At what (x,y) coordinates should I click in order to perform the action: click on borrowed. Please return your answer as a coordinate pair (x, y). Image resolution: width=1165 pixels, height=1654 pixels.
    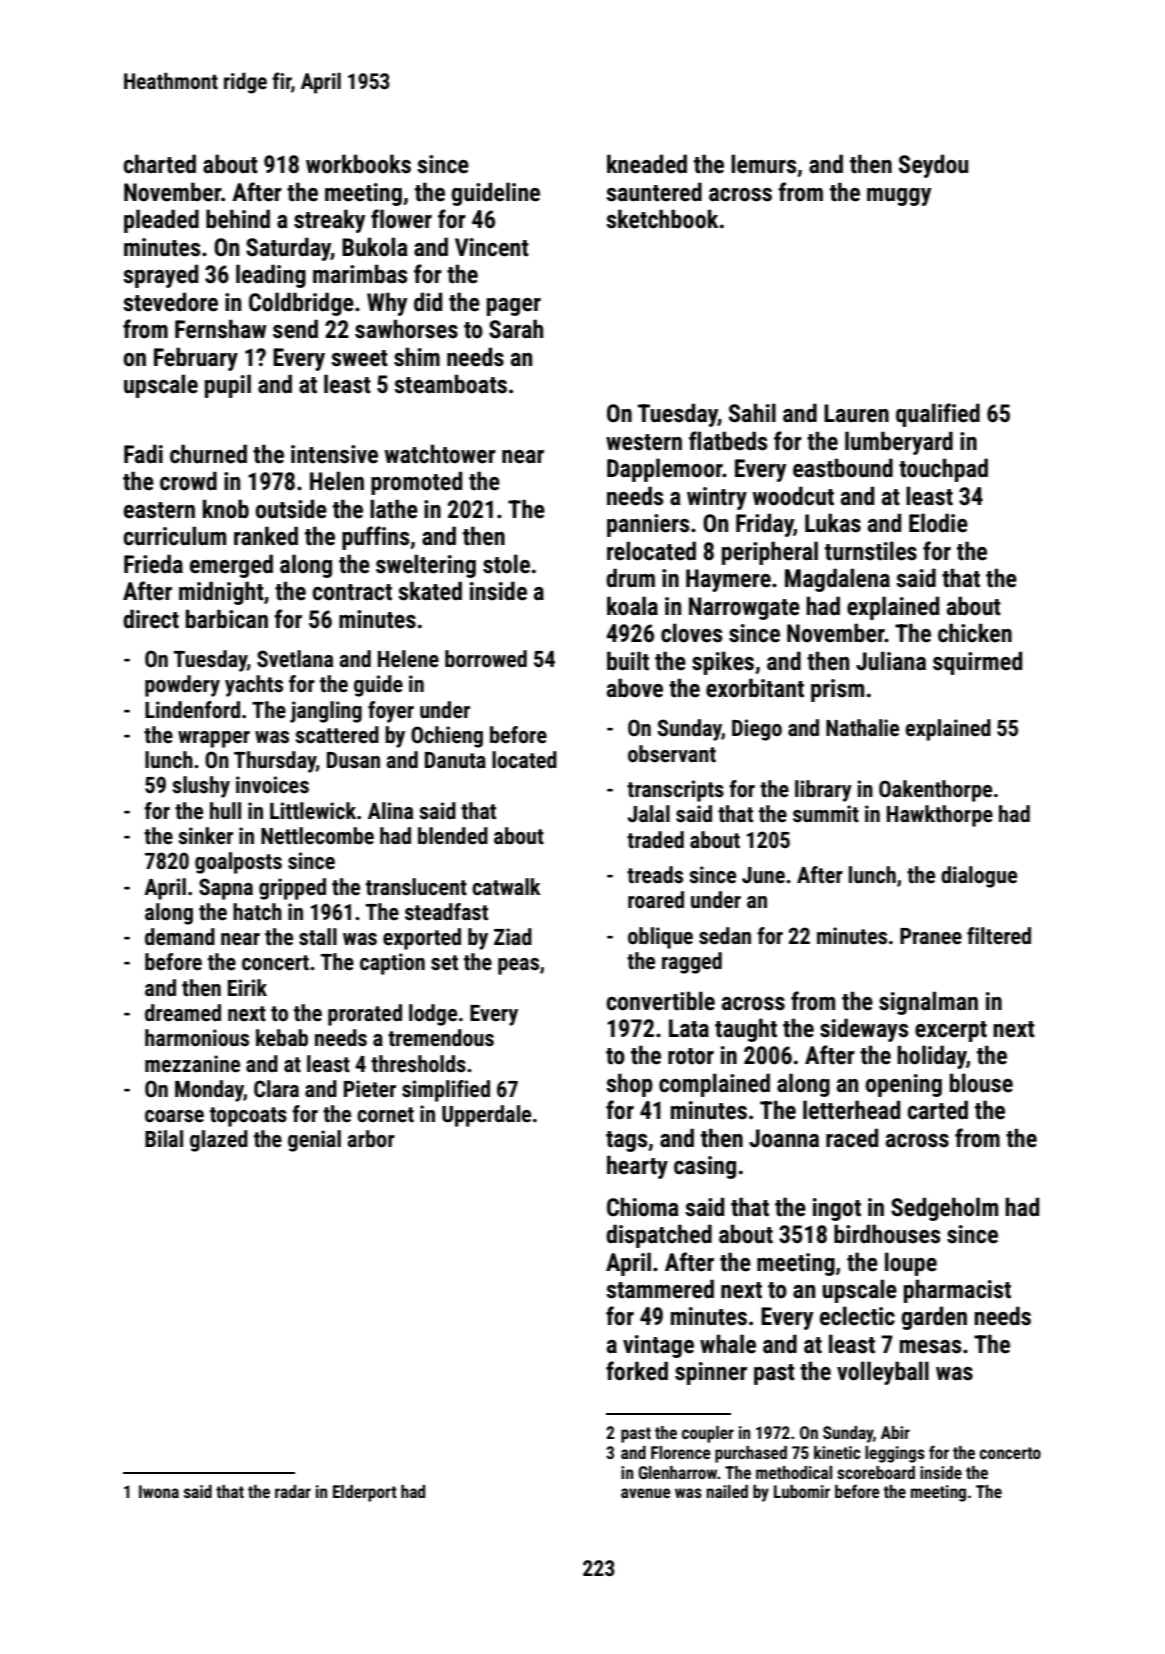
    Looking at the image, I should click on (486, 659).
